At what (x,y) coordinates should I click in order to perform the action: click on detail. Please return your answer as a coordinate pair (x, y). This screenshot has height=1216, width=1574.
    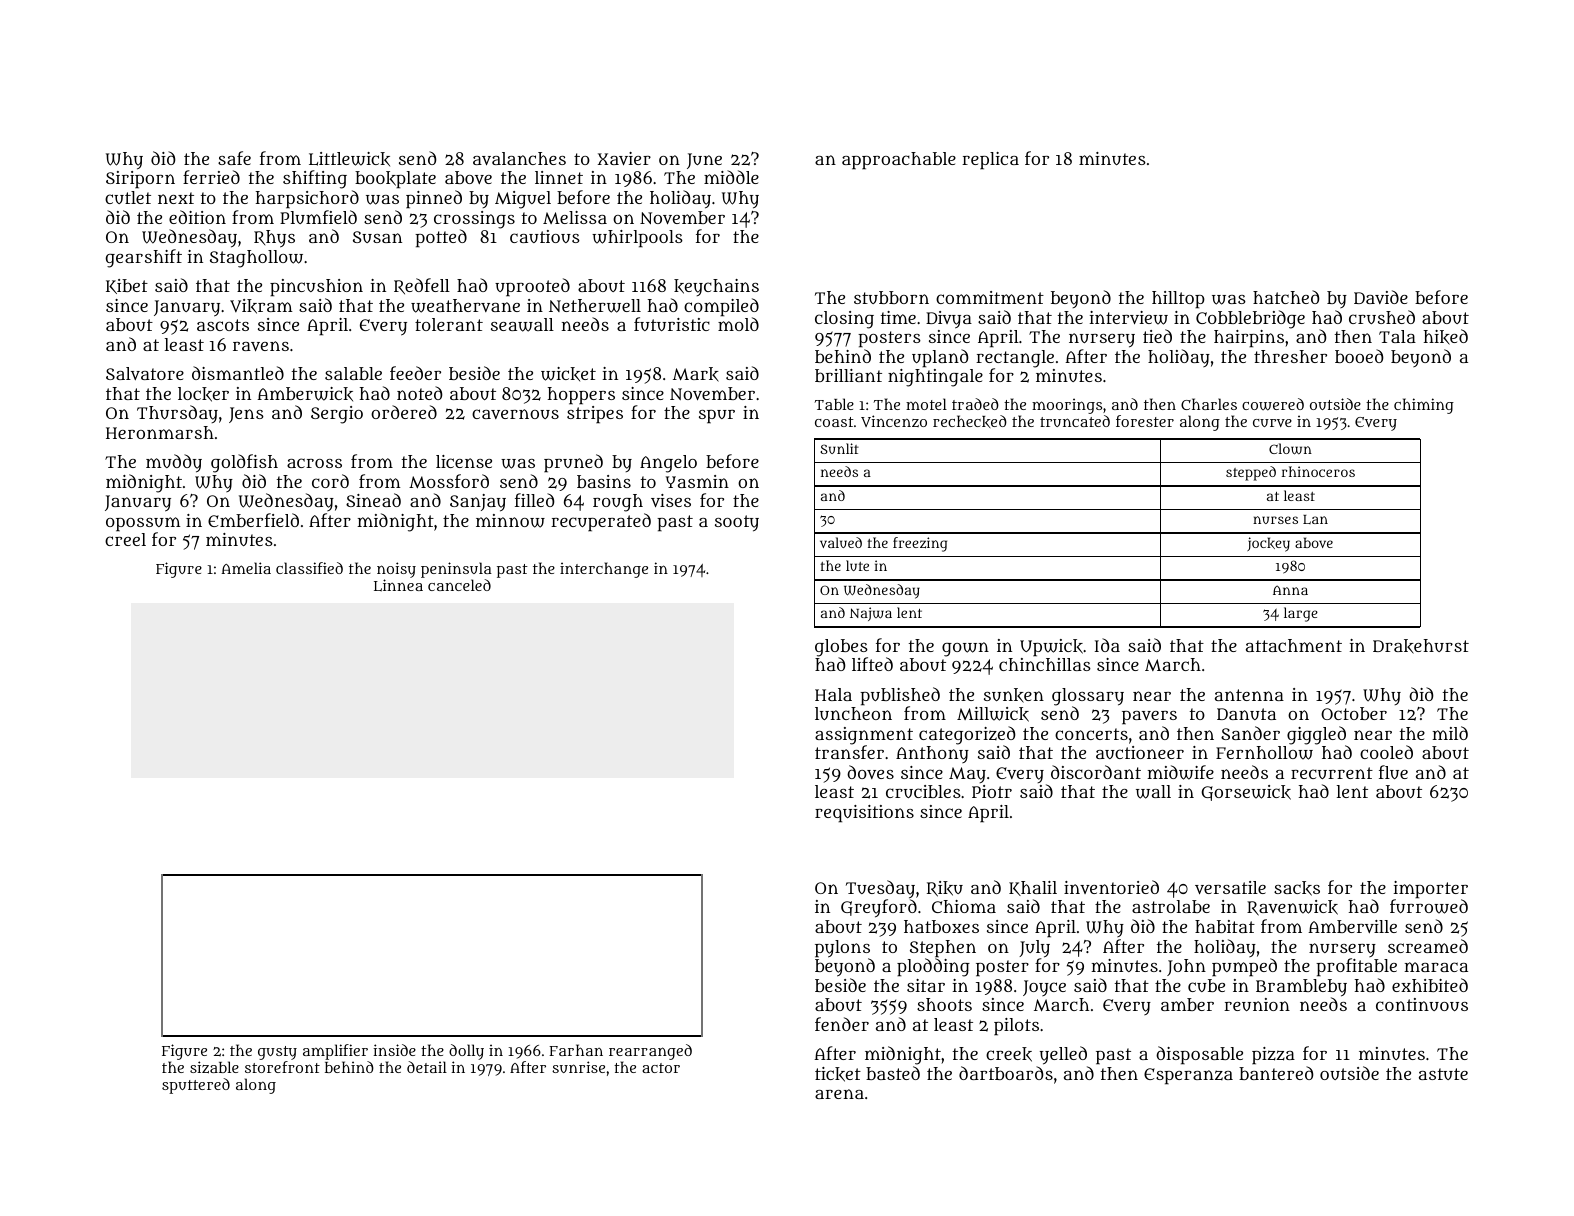
    Looking at the image, I should click on (427, 1067).
